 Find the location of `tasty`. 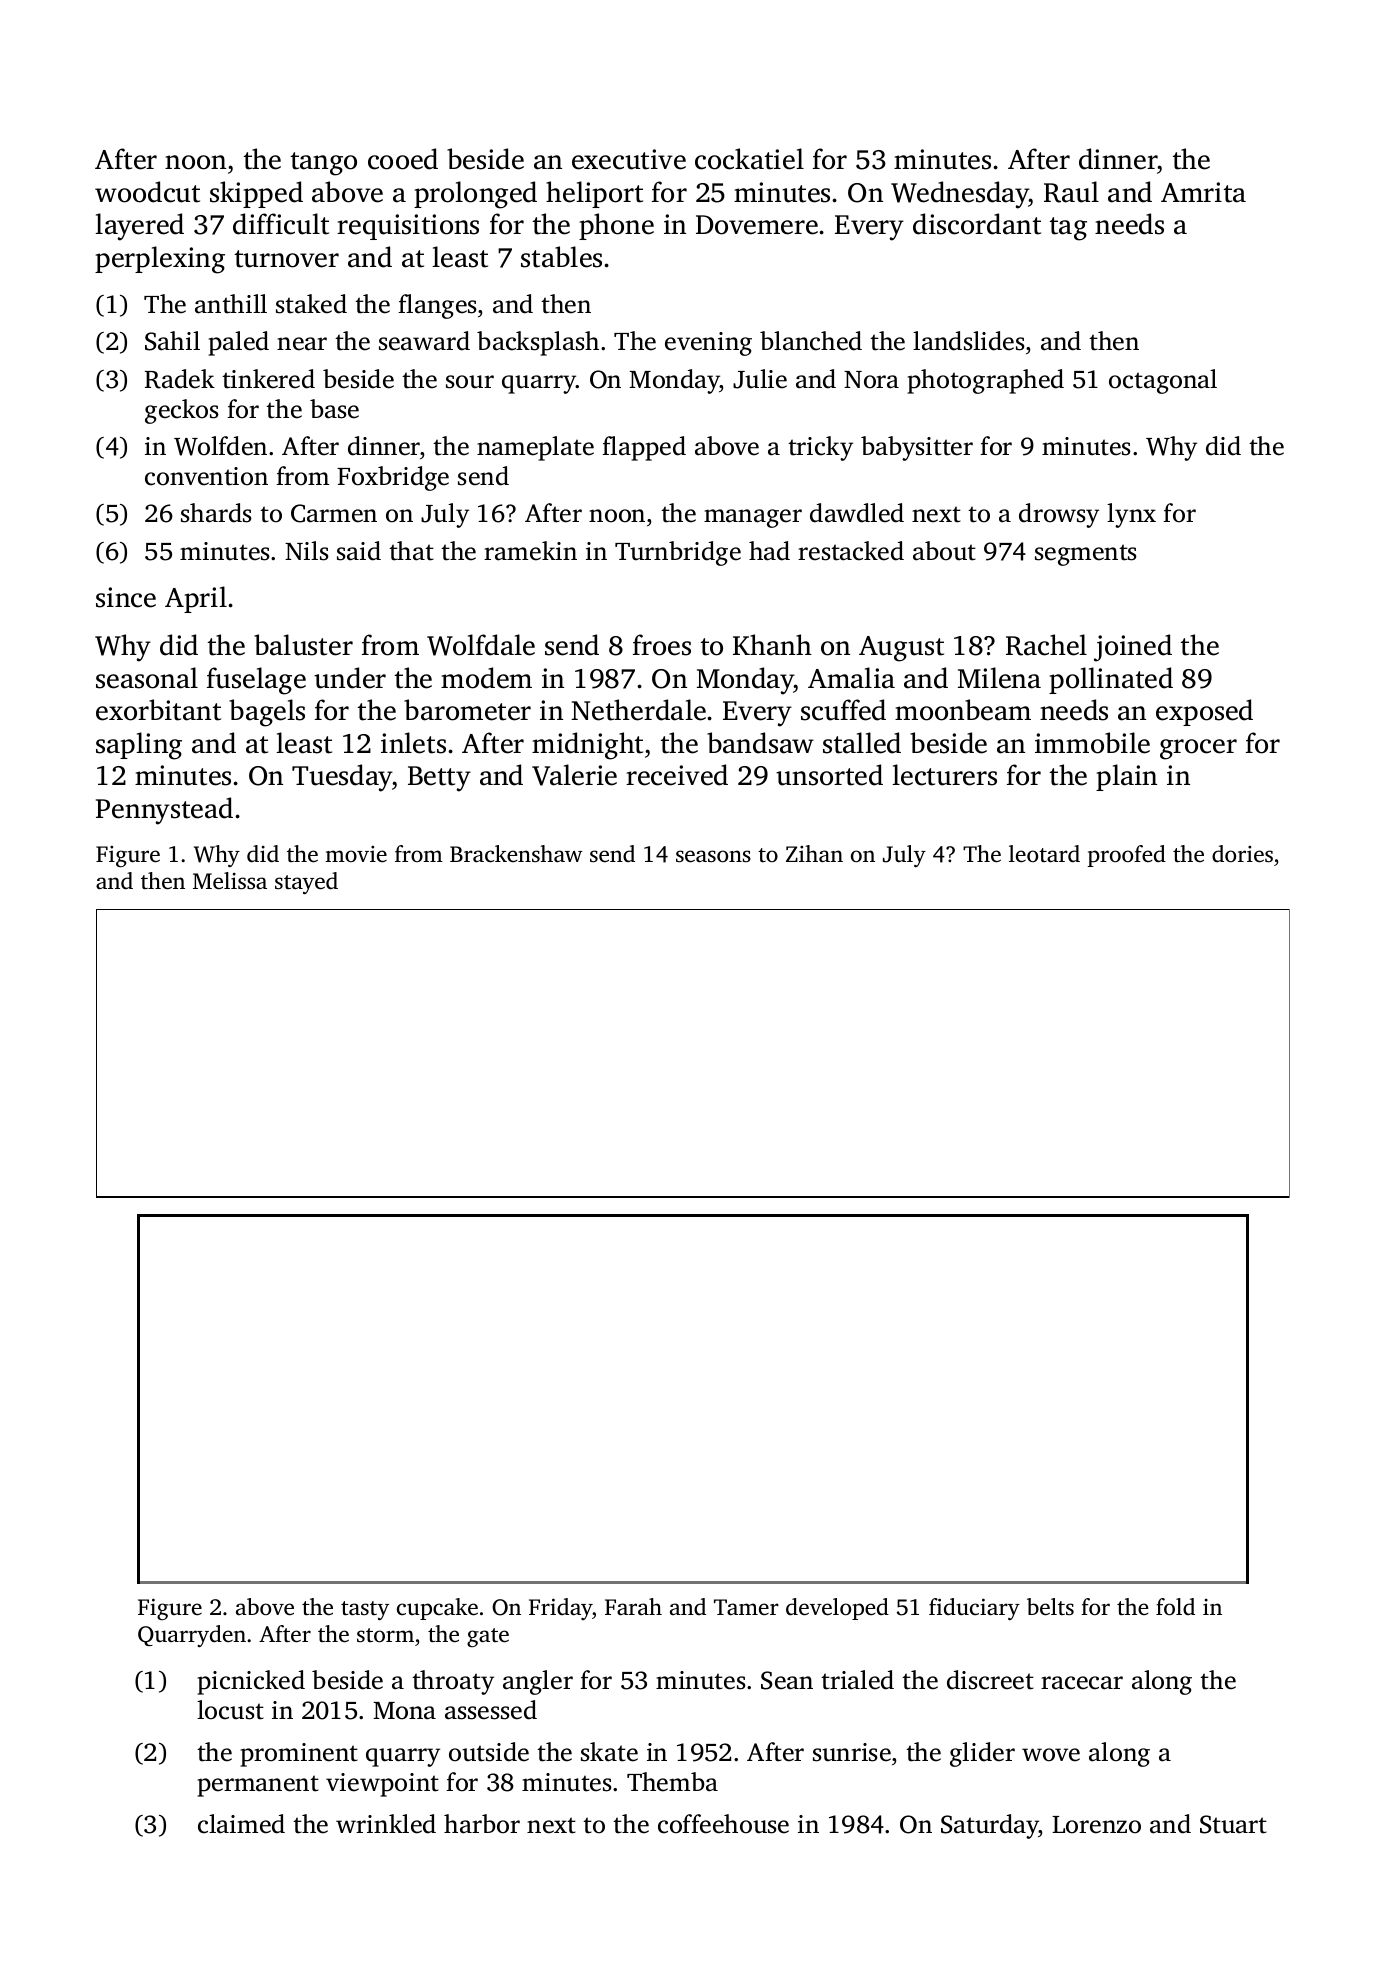

tasty is located at coordinates (365, 1610).
